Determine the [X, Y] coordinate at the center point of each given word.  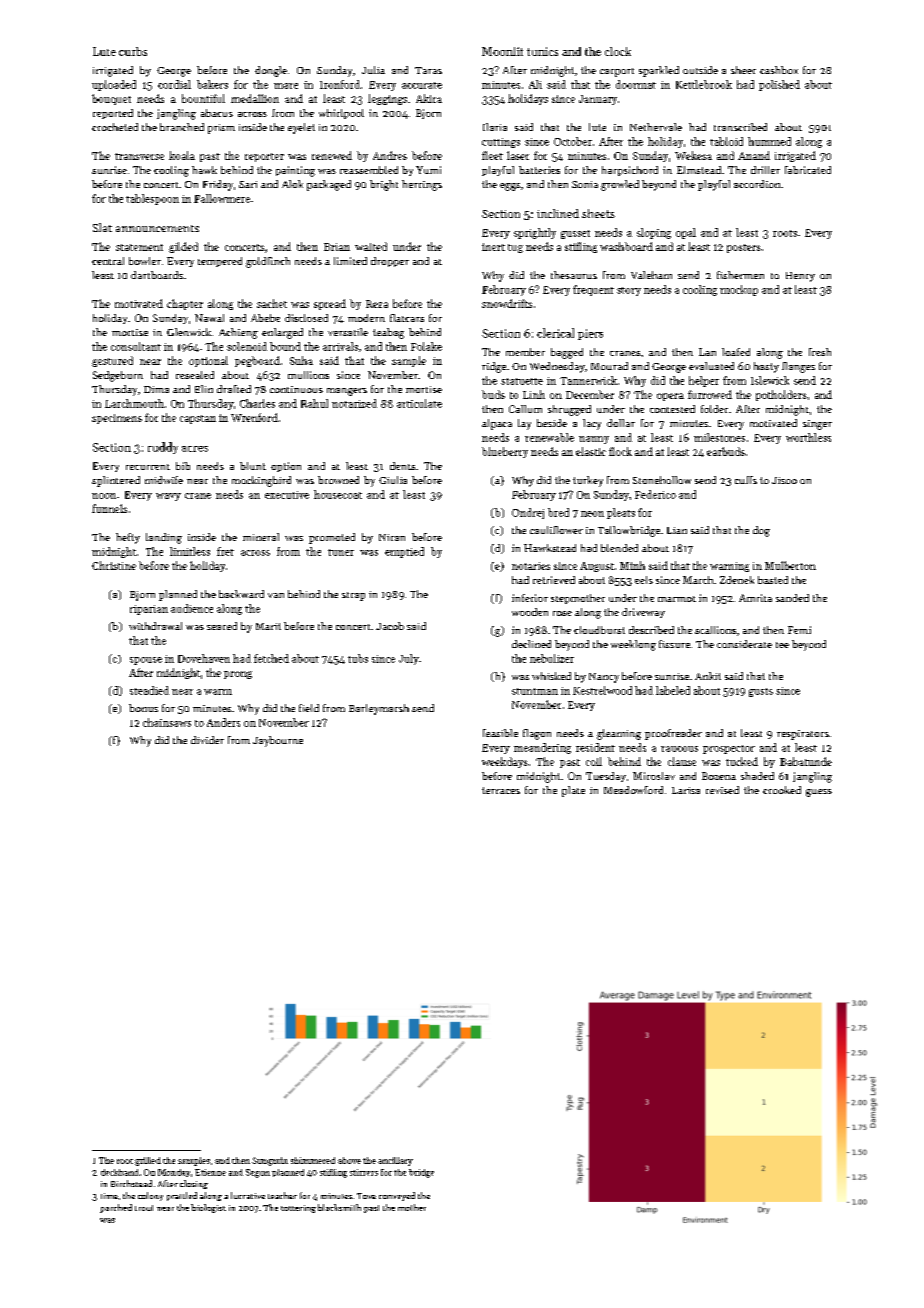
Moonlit [502, 51]
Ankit [708, 676]
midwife [164, 480]
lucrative [248, 1195]
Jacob [390, 626]
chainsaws [167, 722]
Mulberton [790, 565]
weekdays [505, 762]
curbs [133, 51]
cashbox [779, 70]
